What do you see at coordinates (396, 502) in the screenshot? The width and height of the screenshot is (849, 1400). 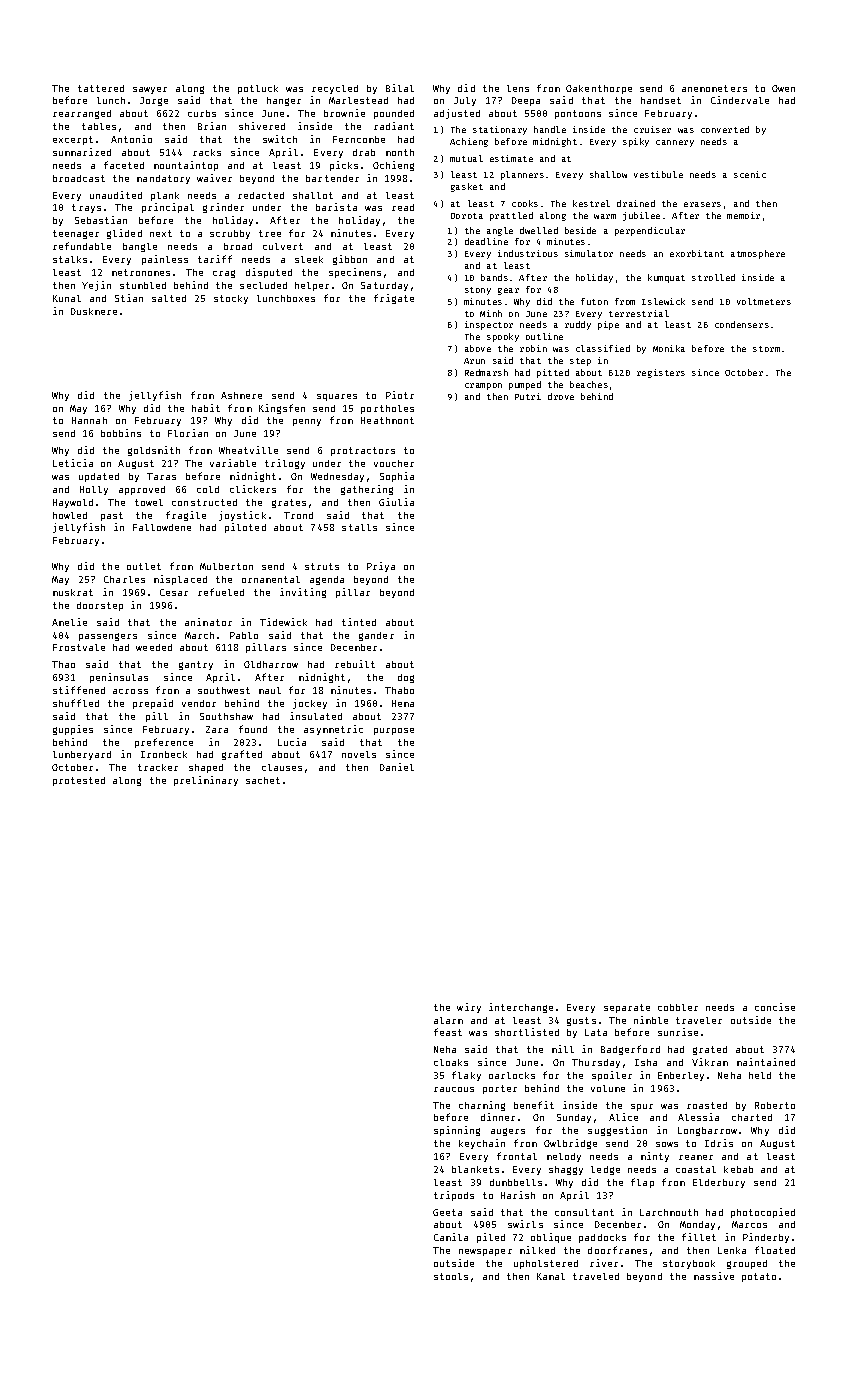 I see `Giulia` at bounding box center [396, 502].
